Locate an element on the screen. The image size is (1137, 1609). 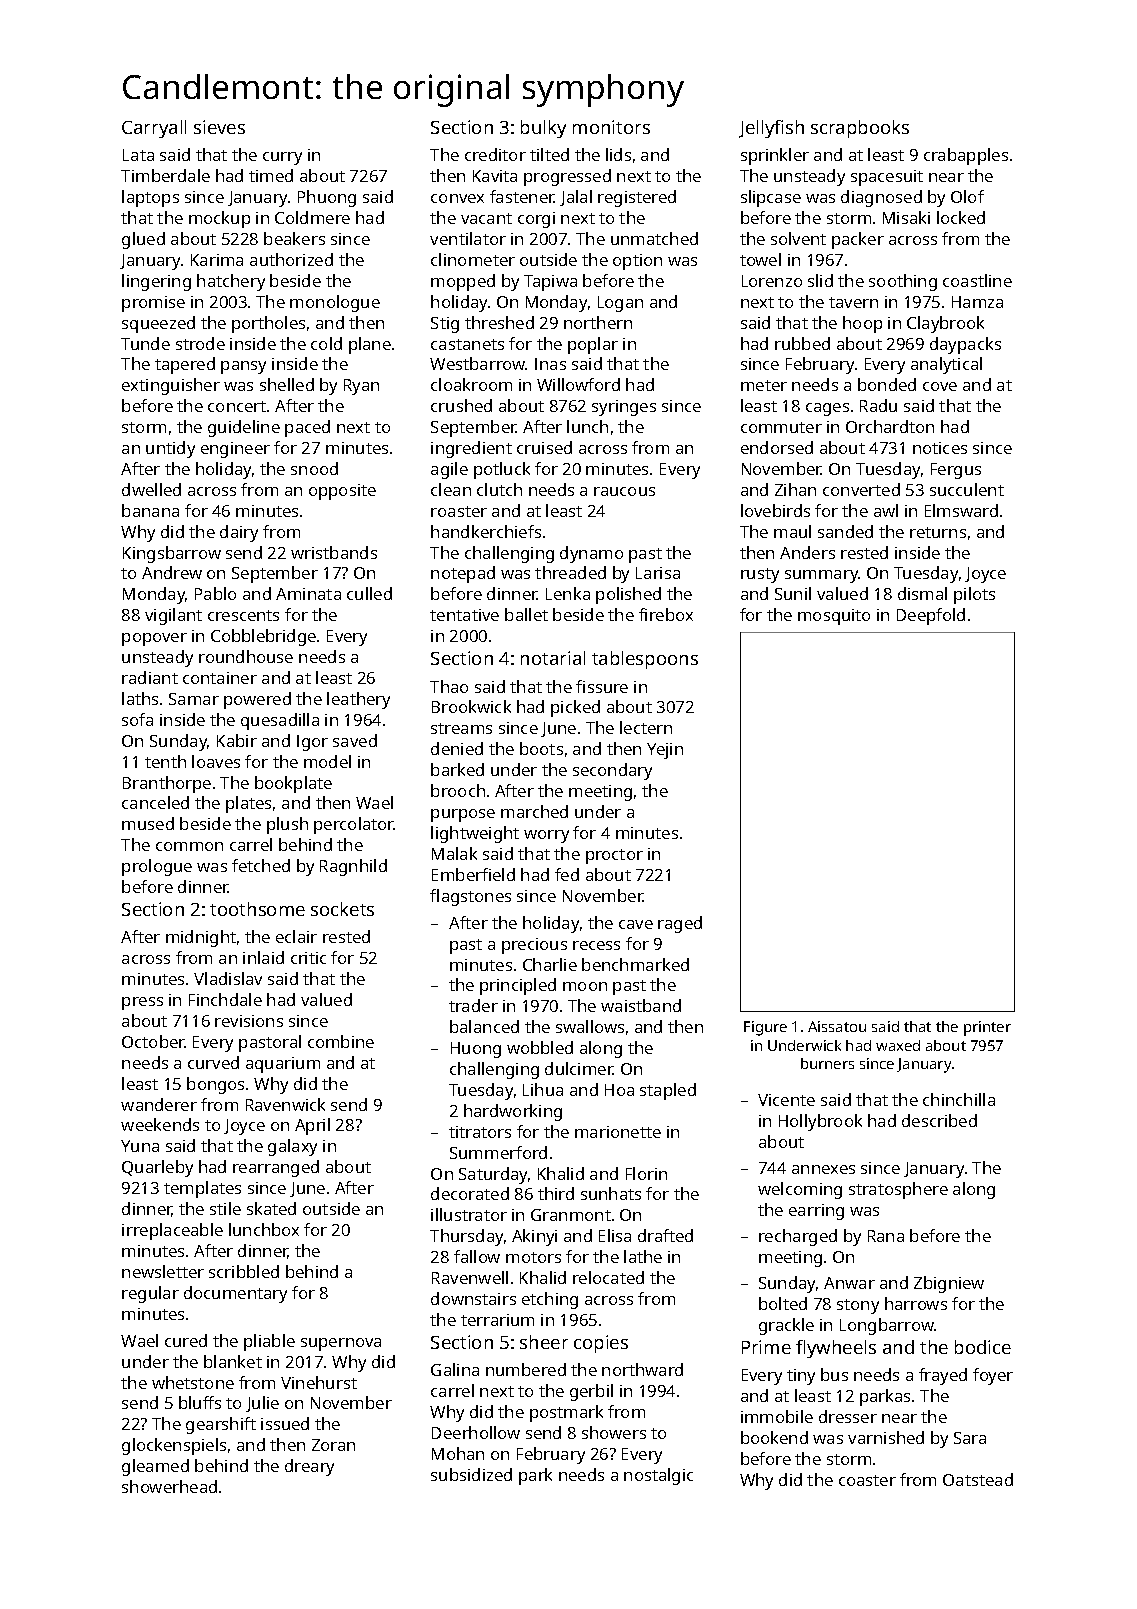
critic is located at coordinates (308, 958).
